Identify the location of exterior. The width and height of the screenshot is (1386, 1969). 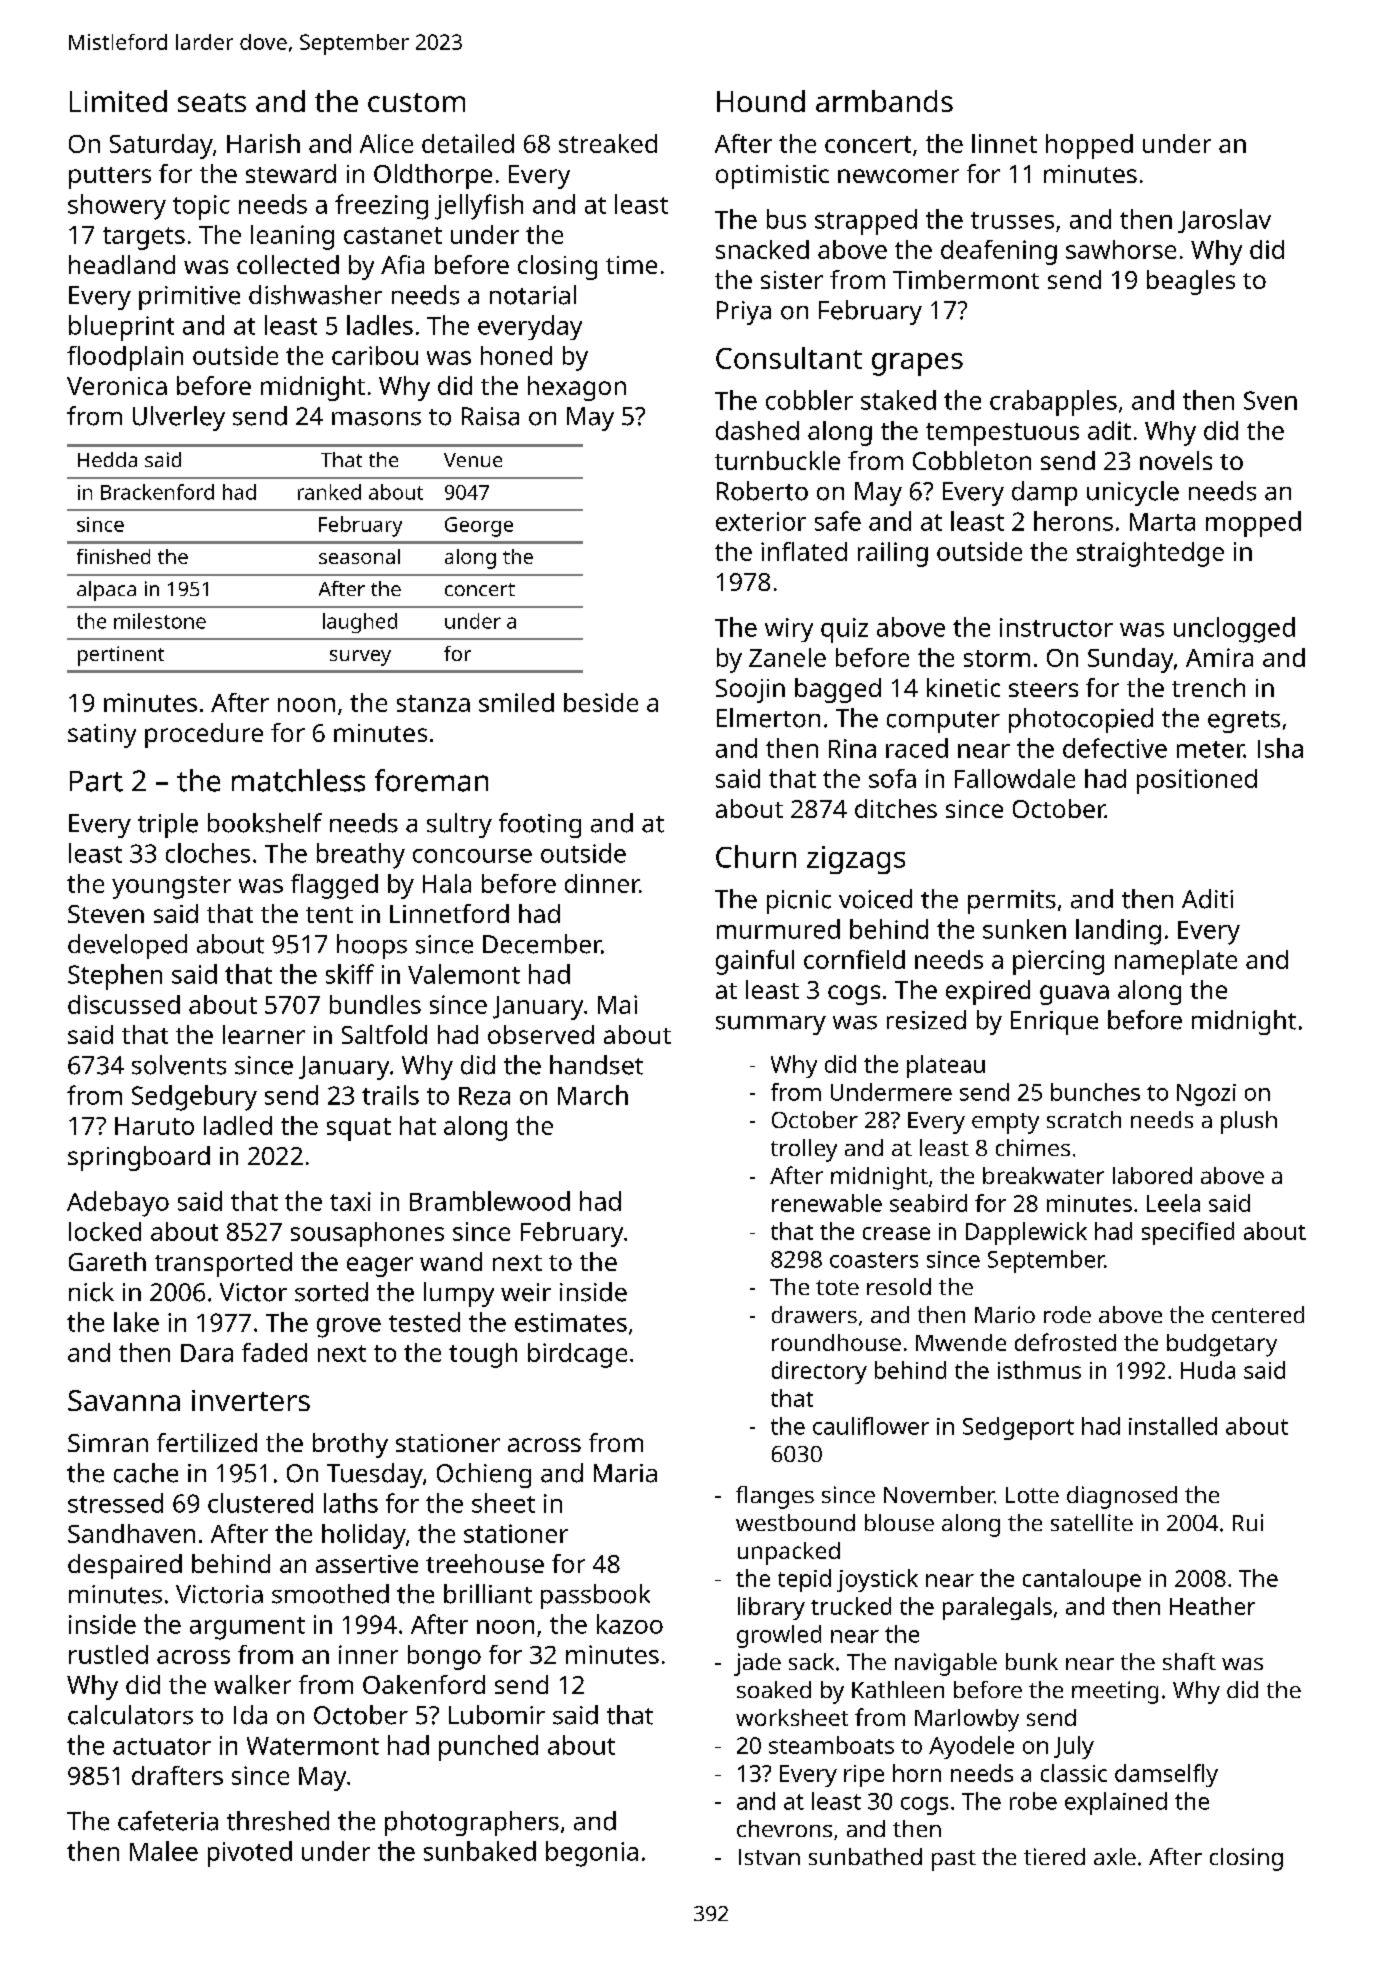
(761, 521).
